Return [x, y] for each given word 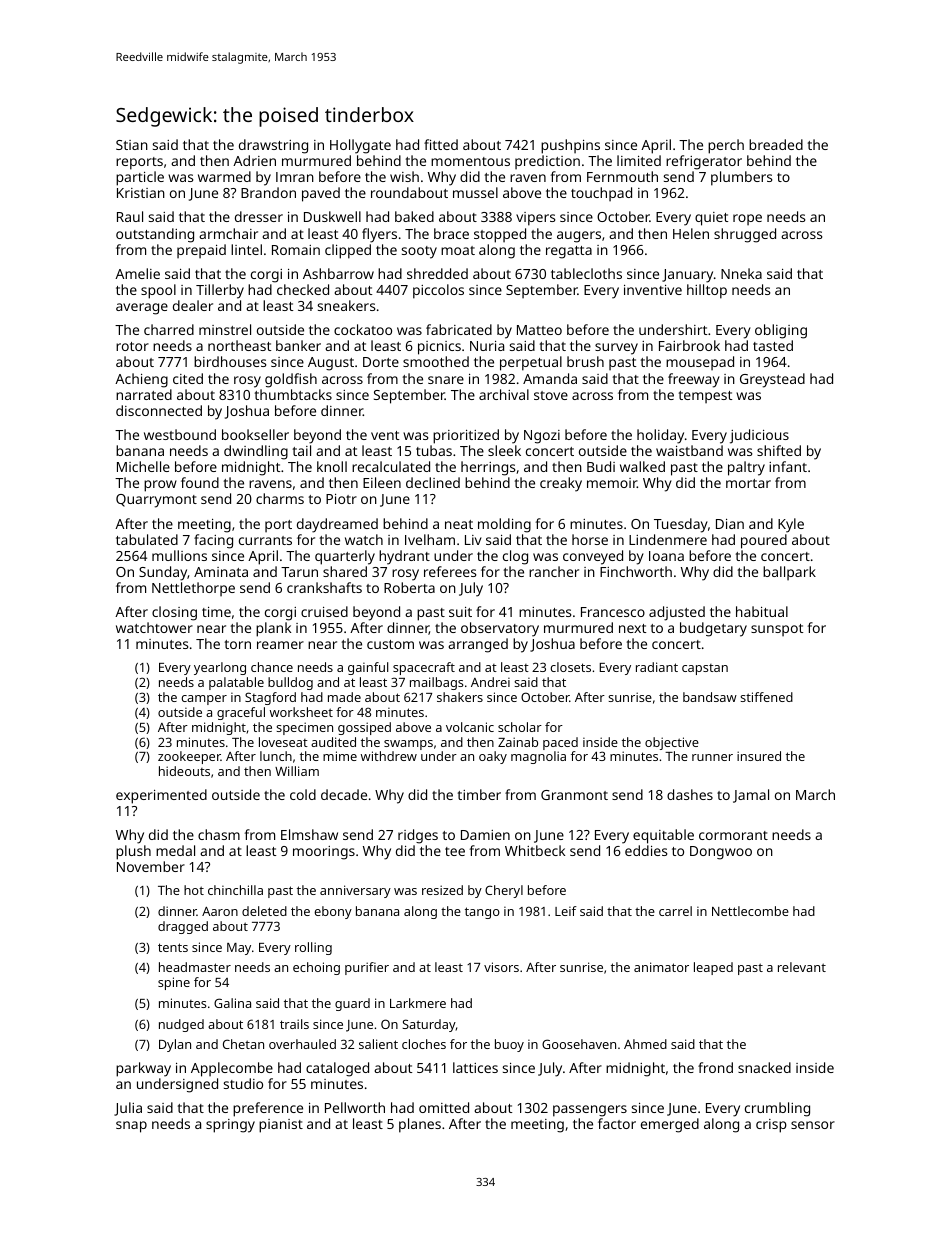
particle [140, 178]
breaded [776, 144]
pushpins [570, 146]
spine [174, 983]
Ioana [666, 556]
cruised [324, 611]
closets [570, 667]
